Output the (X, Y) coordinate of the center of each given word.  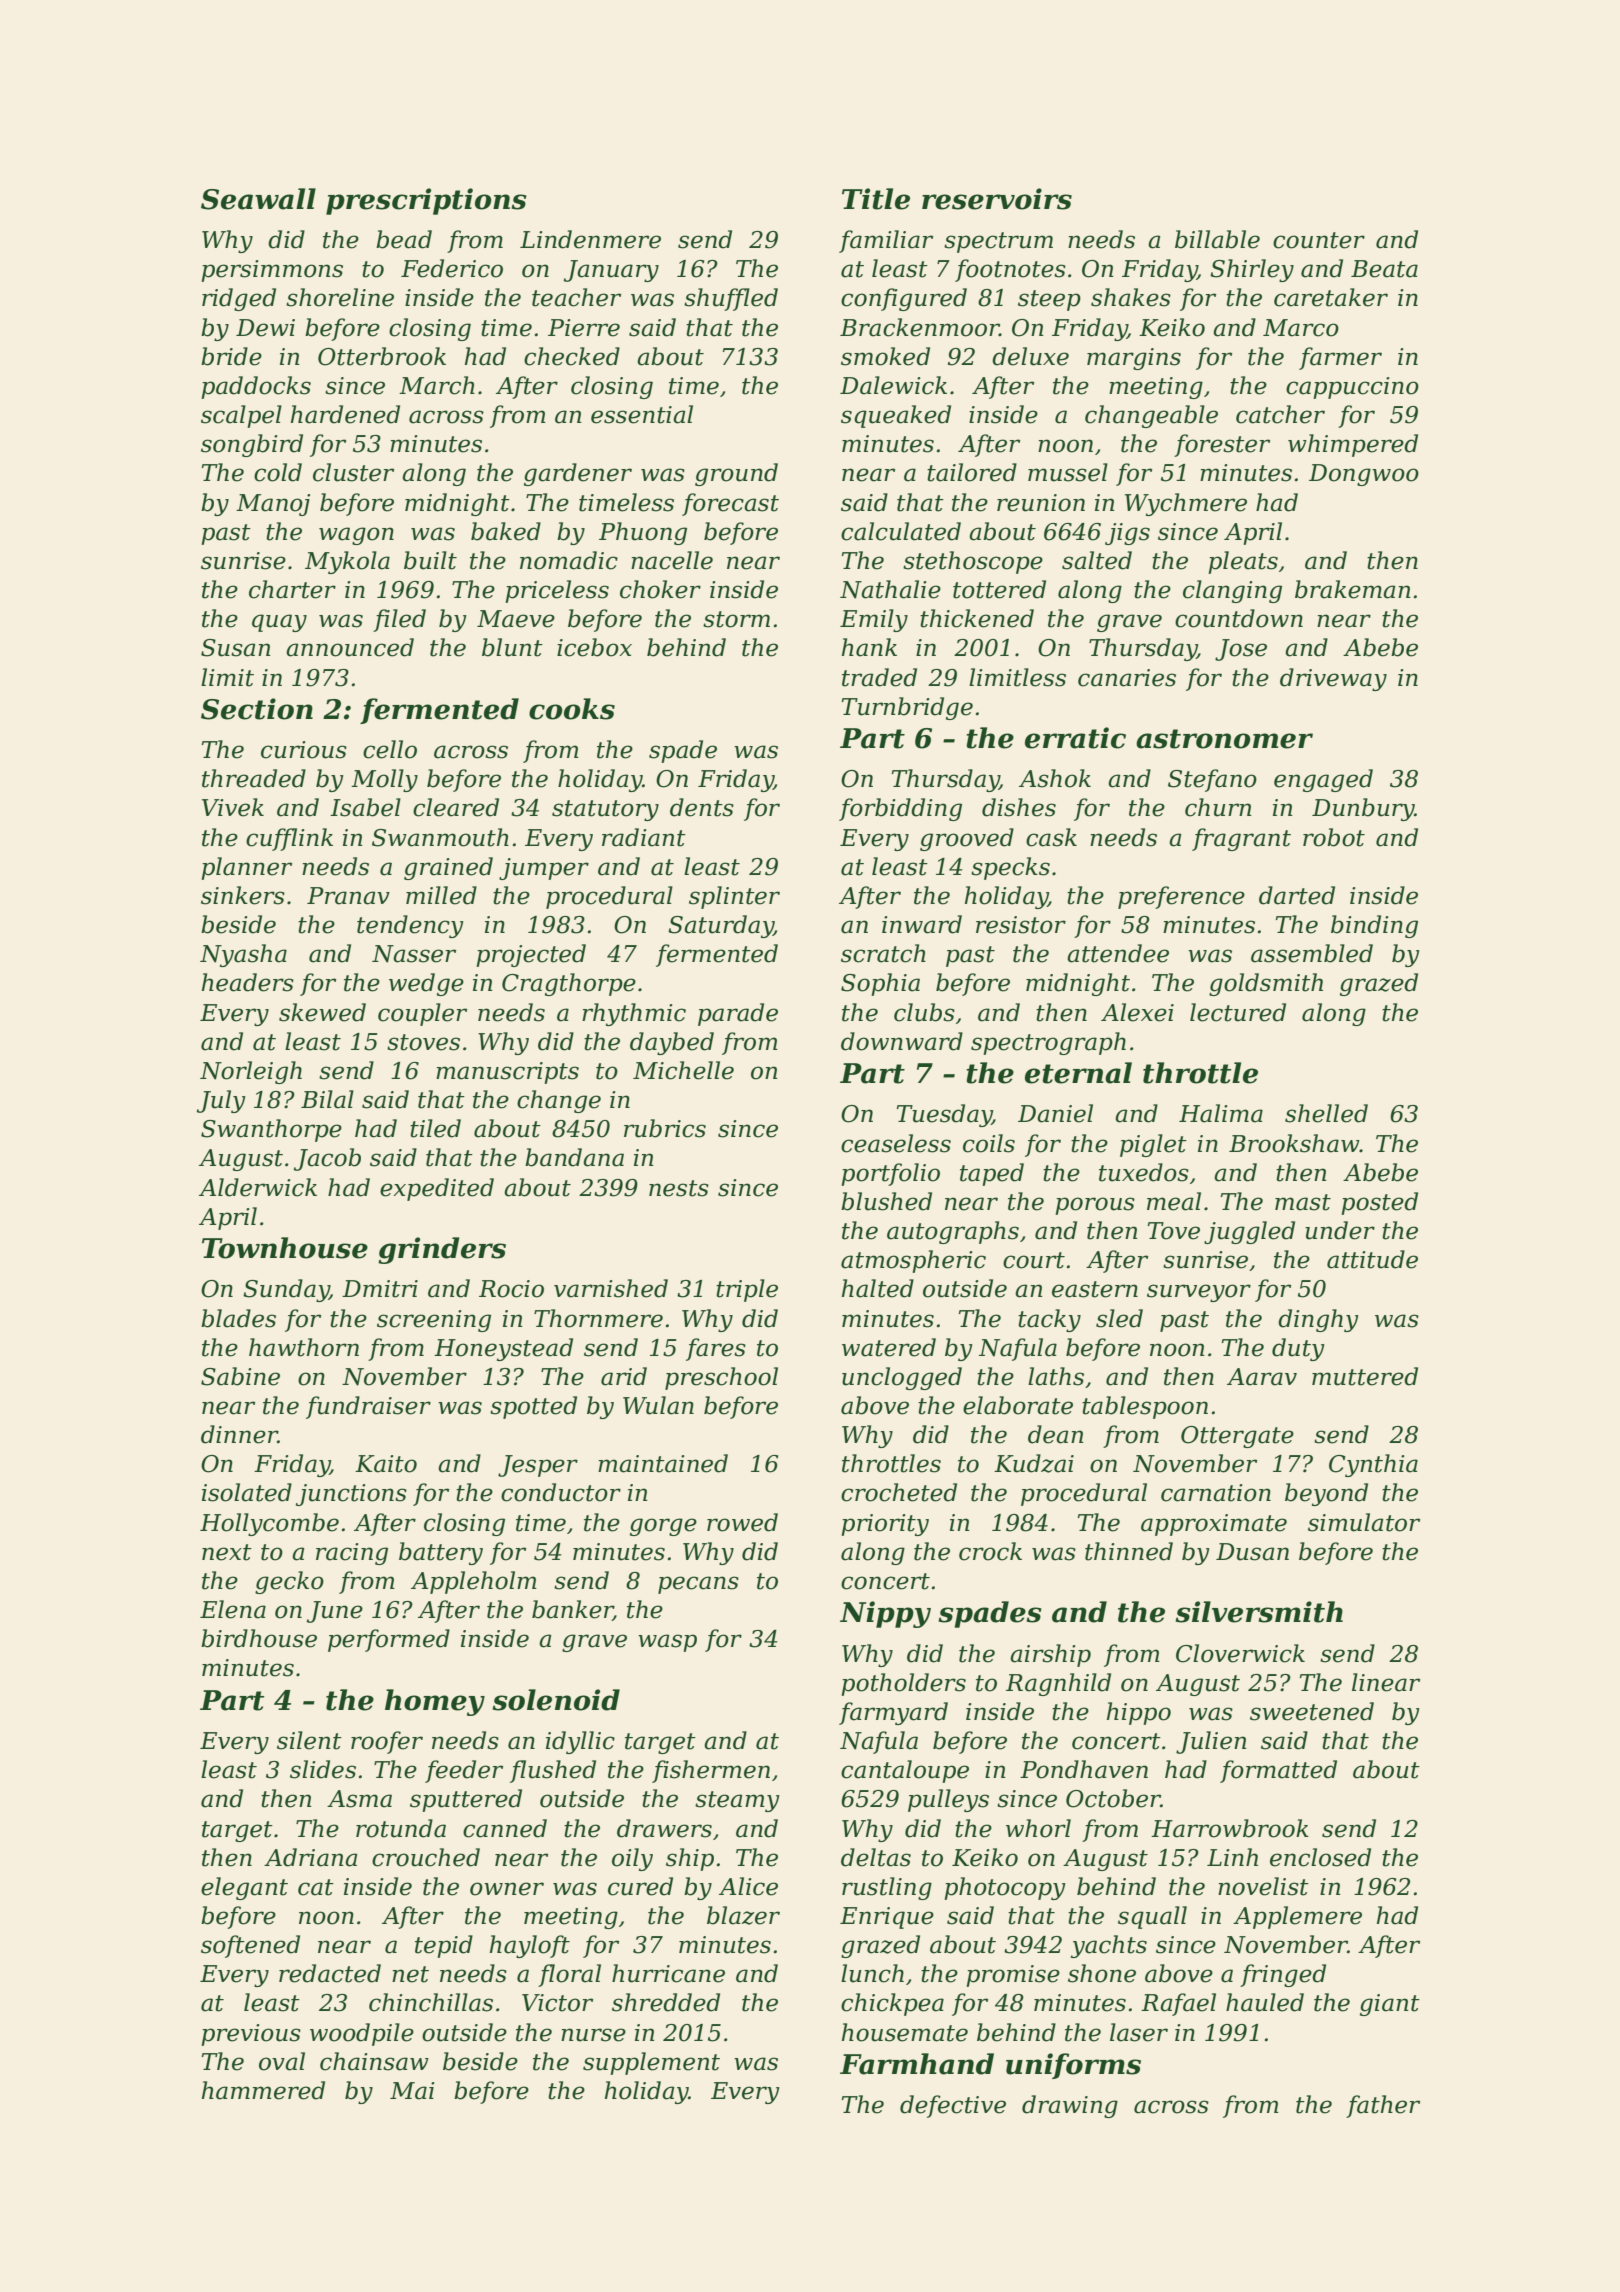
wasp (667, 1643)
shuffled (731, 299)
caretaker (1331, 297)
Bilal (327, 1099)
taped (992, 1174)
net (410, 1974)
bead (404, 239)
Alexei (1137, 1012)
